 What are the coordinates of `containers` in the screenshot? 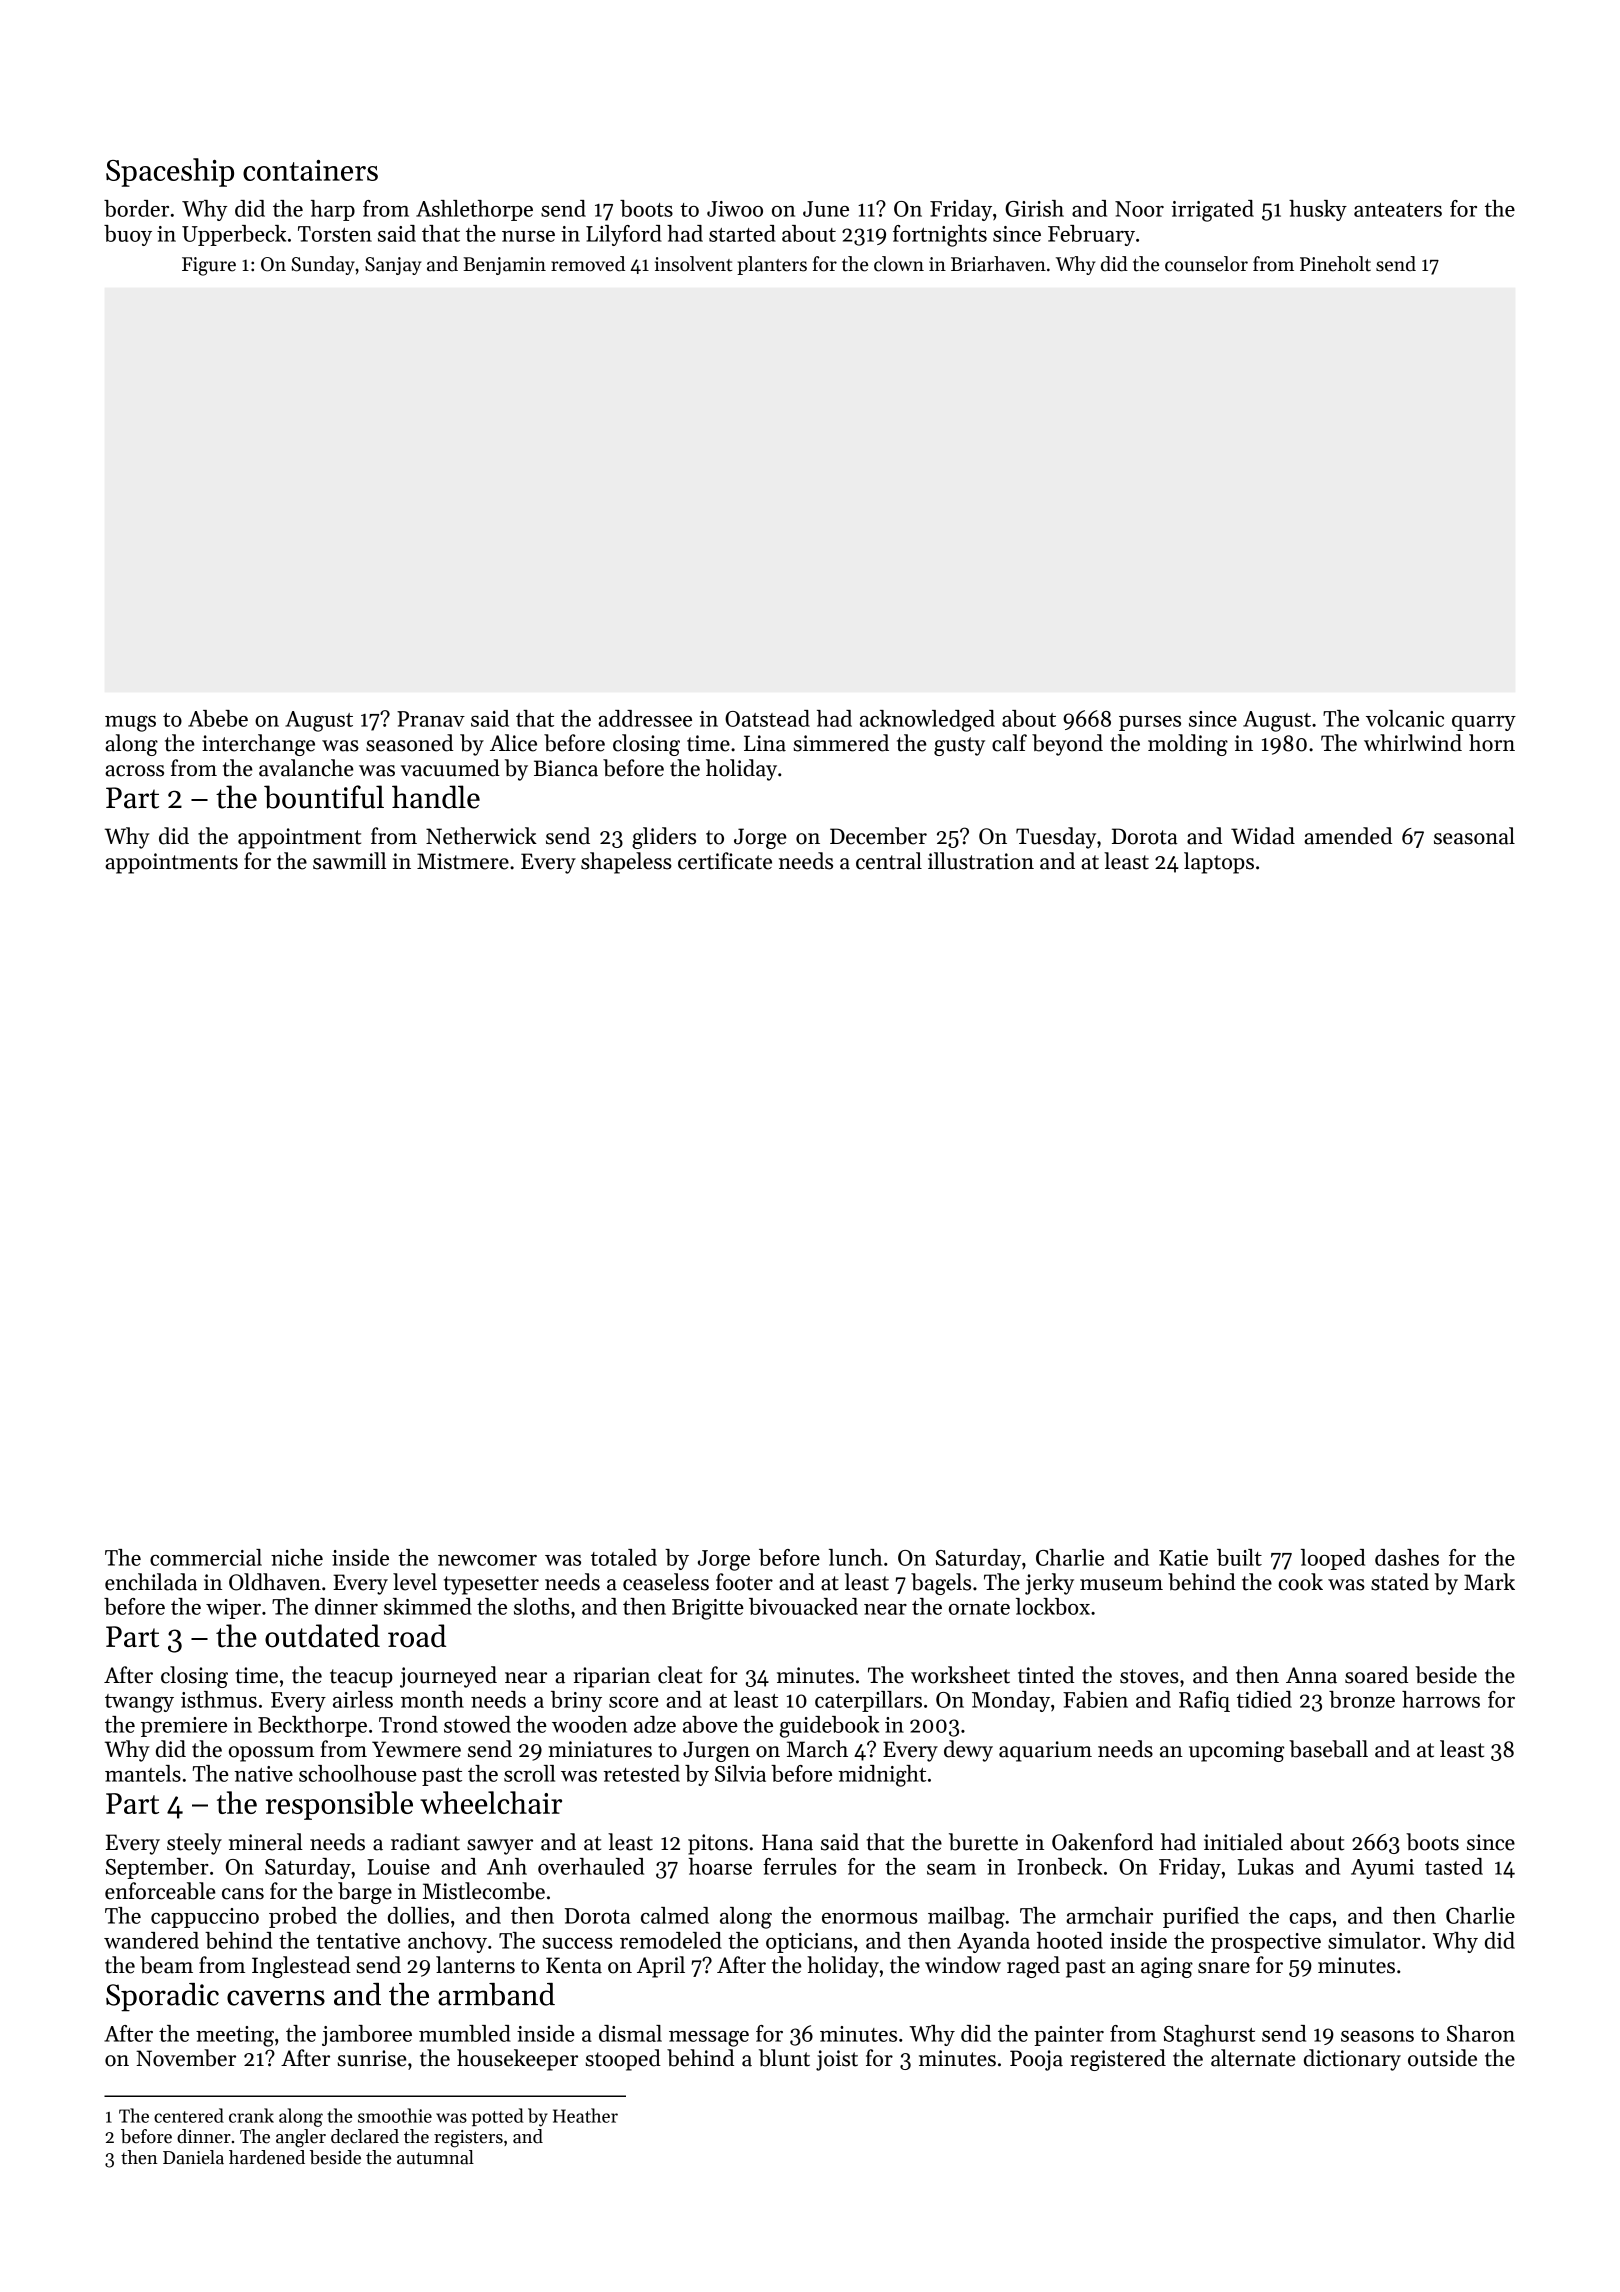 It's located at (310, 170).
